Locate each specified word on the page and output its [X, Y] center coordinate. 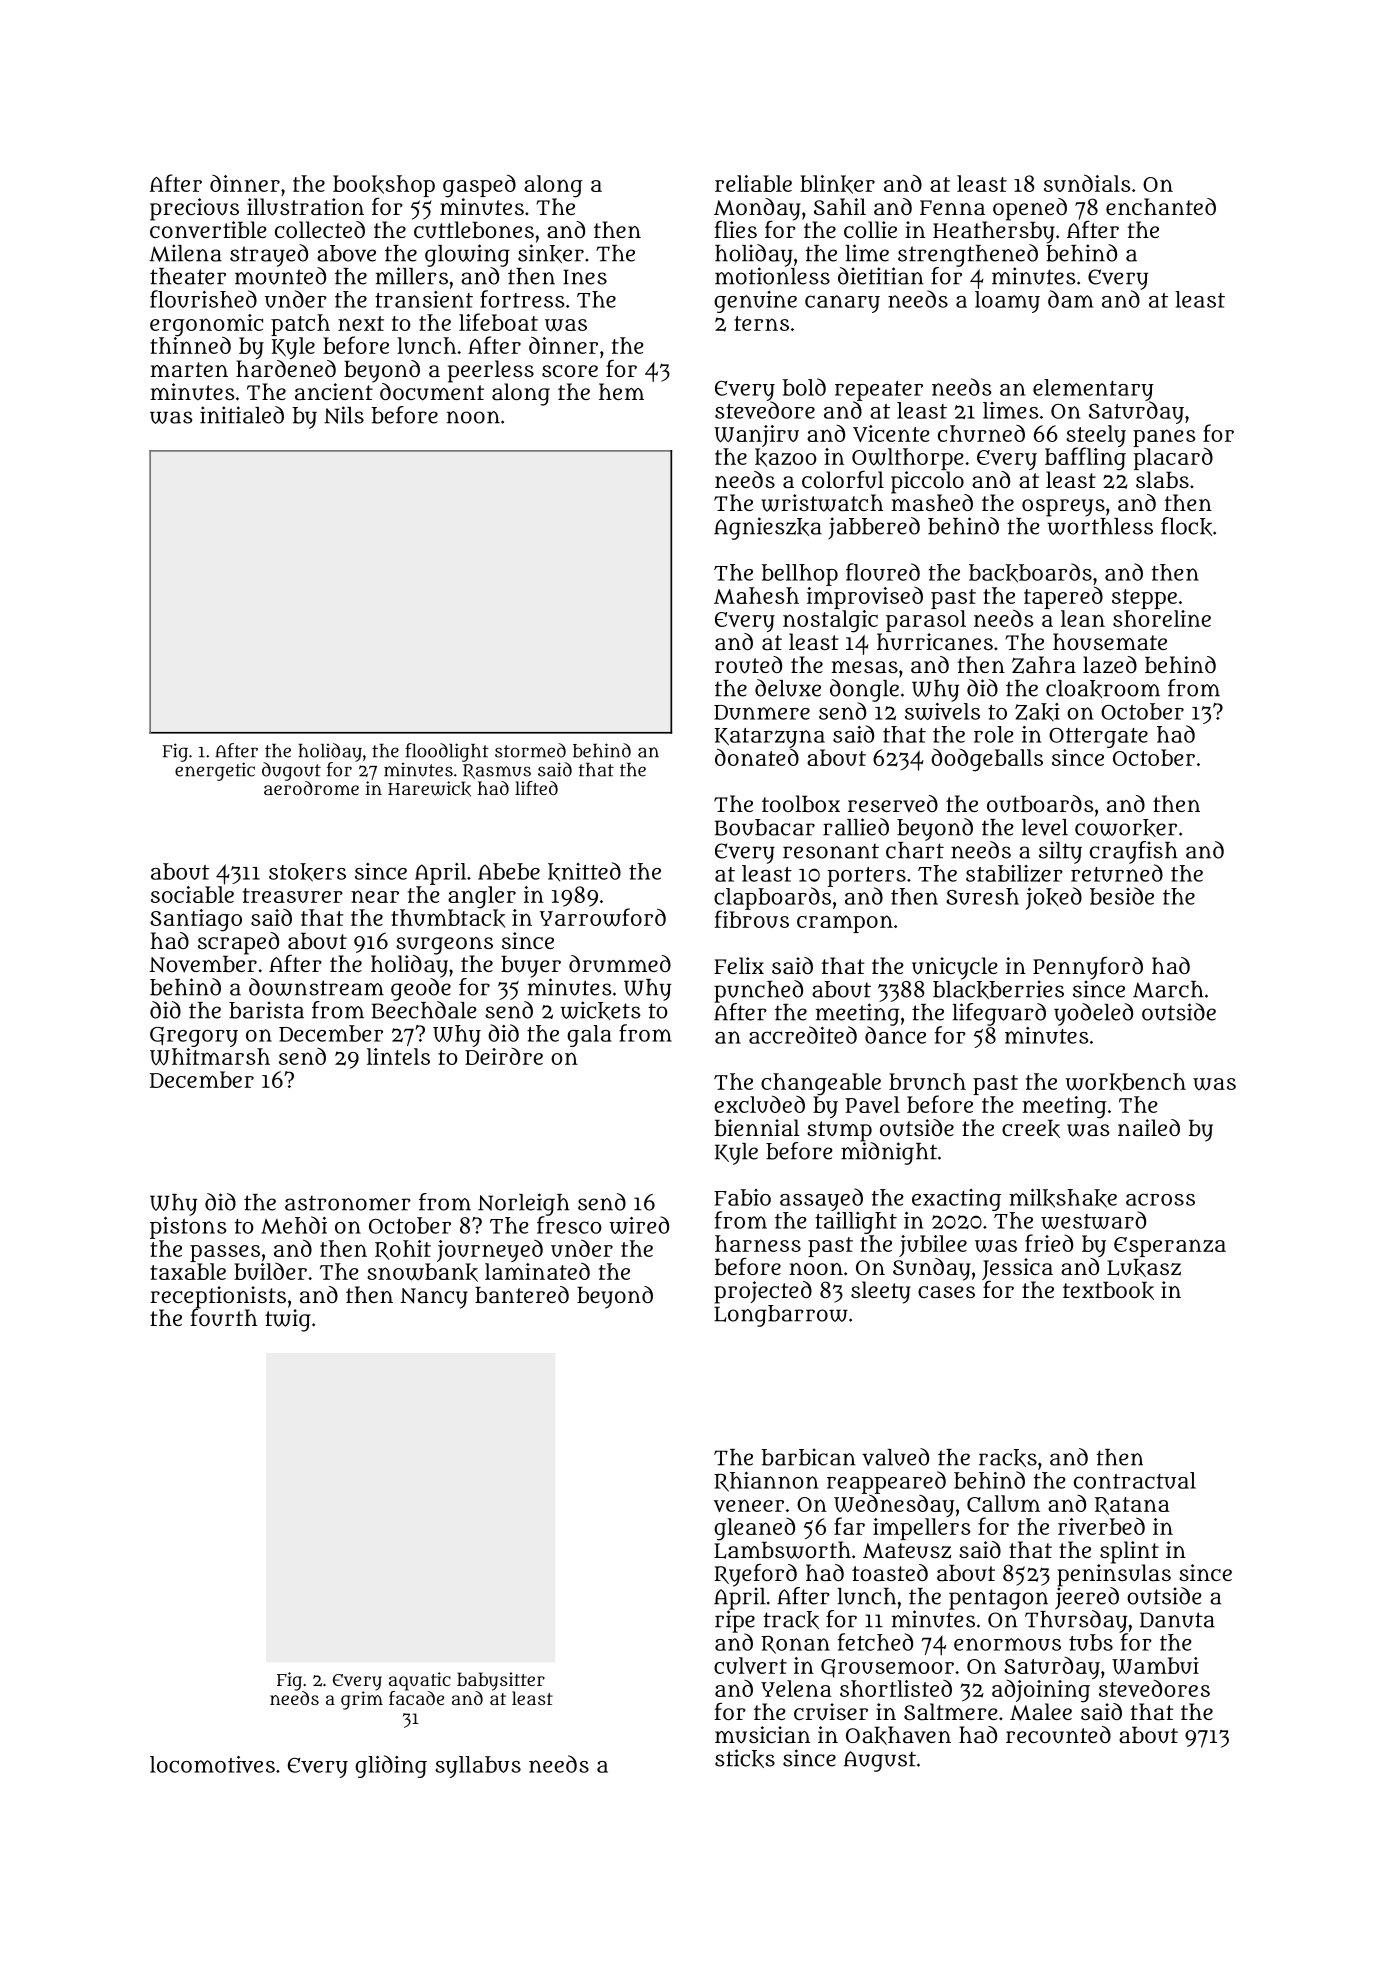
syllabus [478, 1767]
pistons [188, 1228]
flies [735, 229]
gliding [391, 1766]
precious [194, 209]
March [1168, 989]
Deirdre [504, 1056]
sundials [1087, 183]
